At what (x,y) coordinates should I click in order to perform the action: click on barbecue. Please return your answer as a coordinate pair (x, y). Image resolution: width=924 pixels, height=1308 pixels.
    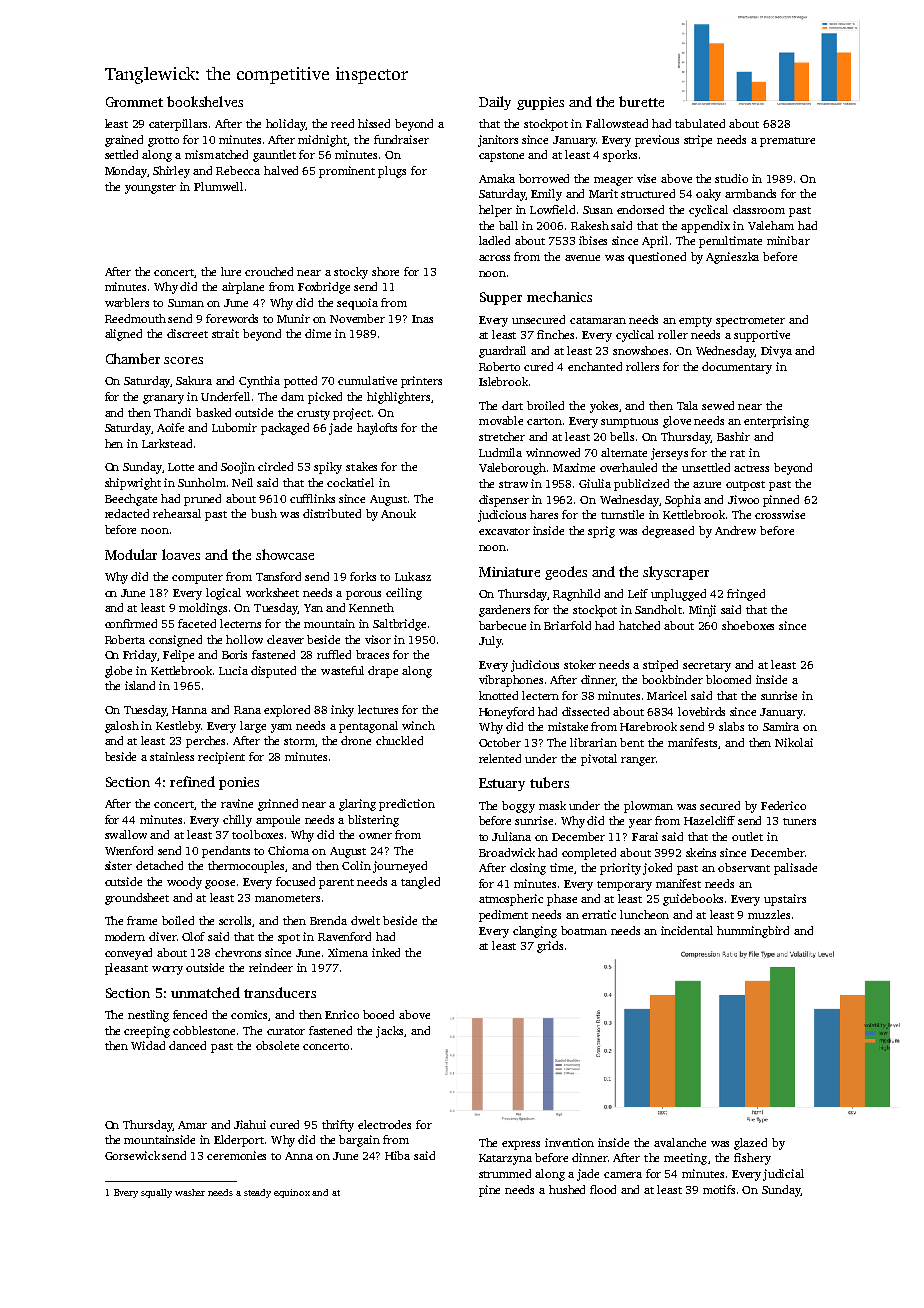
    Looking at the image, I should click on (502, 625).
